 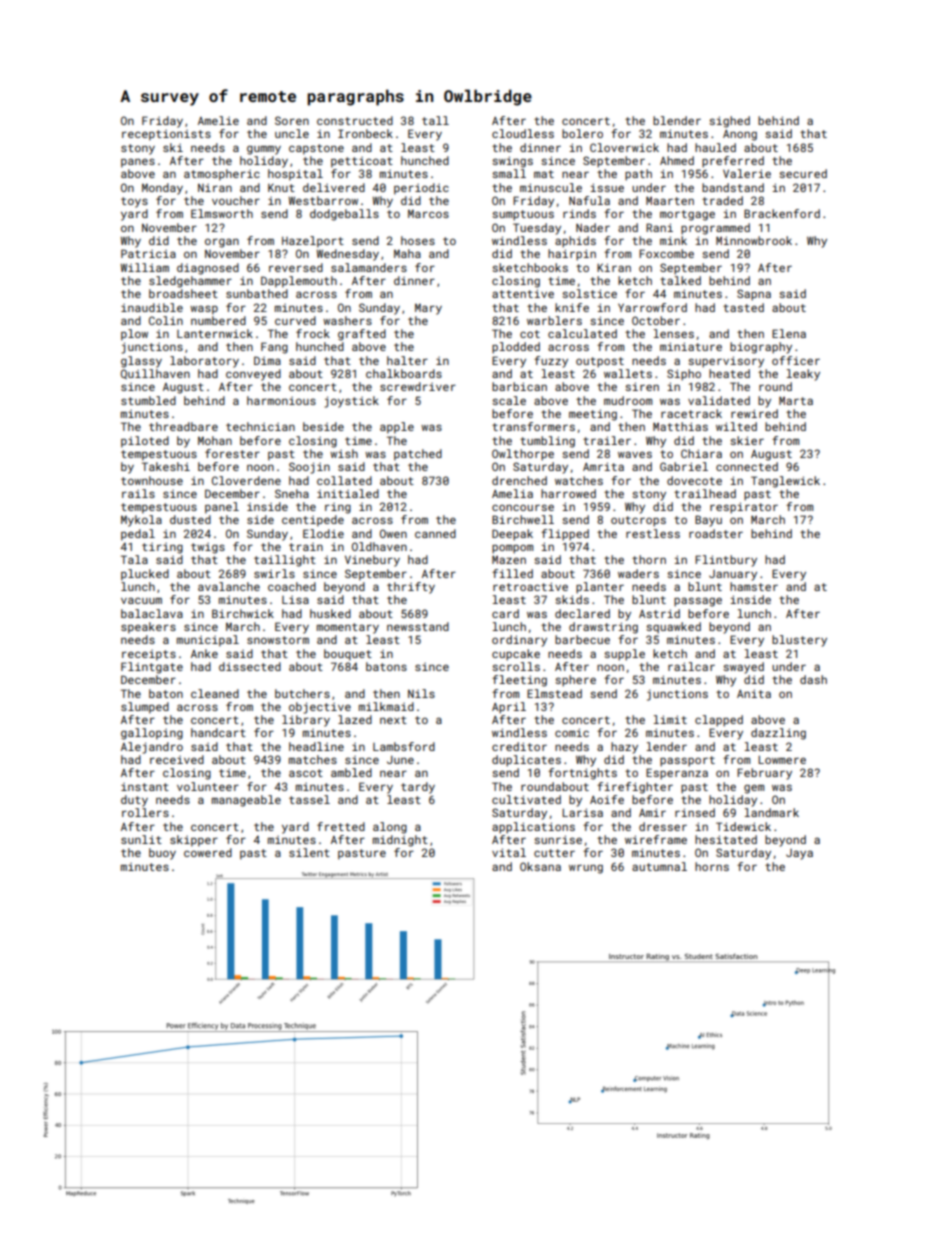 What do you see at coordinates (691, 346) in the screenshot?
I see `miniature` at bounding box center [691, 346].
